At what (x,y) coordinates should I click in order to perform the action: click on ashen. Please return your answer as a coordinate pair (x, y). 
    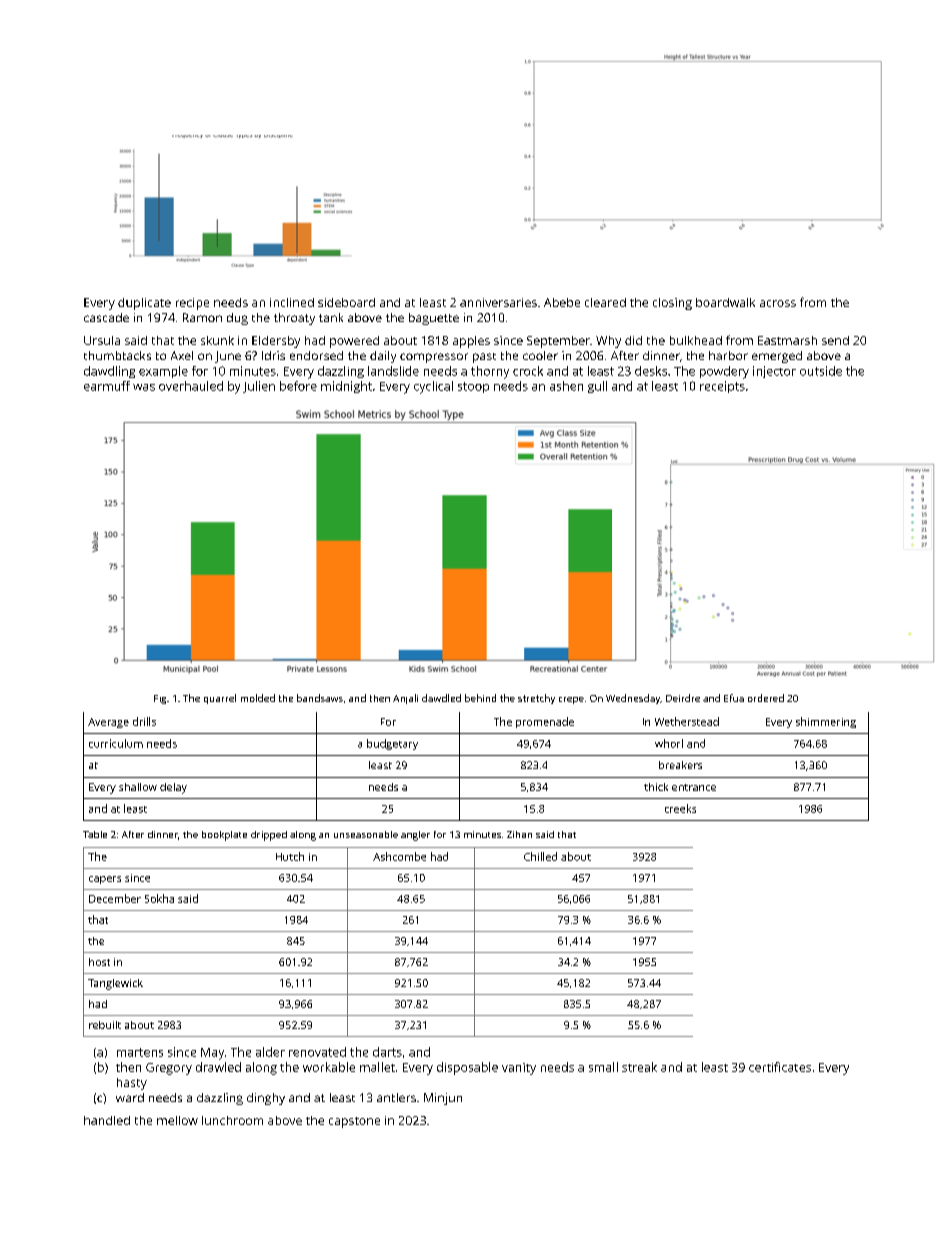
    Looking at the image, I should click on (566, 386).
